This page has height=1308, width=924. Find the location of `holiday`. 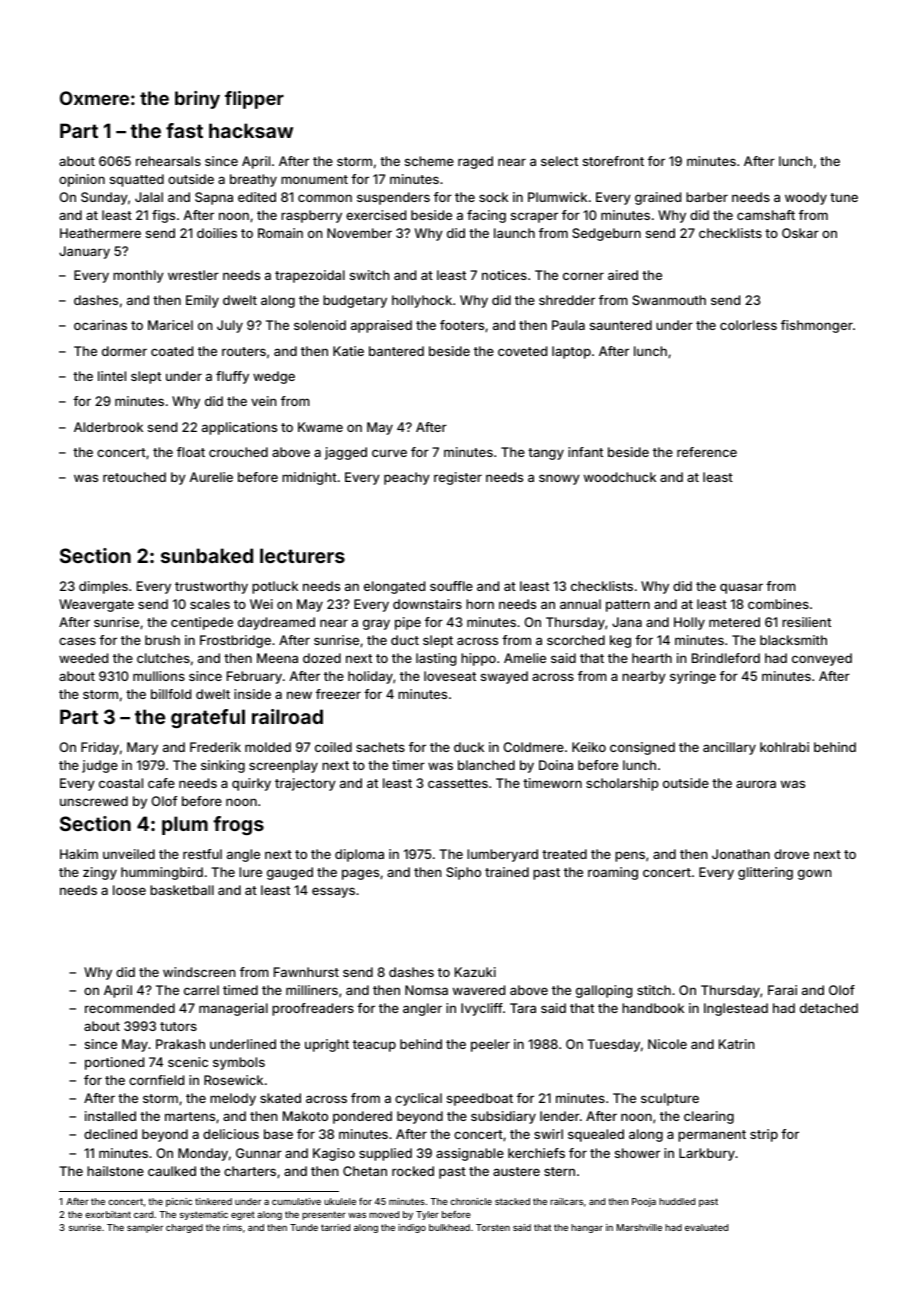

holiday is located at coordinates (370, 677).
